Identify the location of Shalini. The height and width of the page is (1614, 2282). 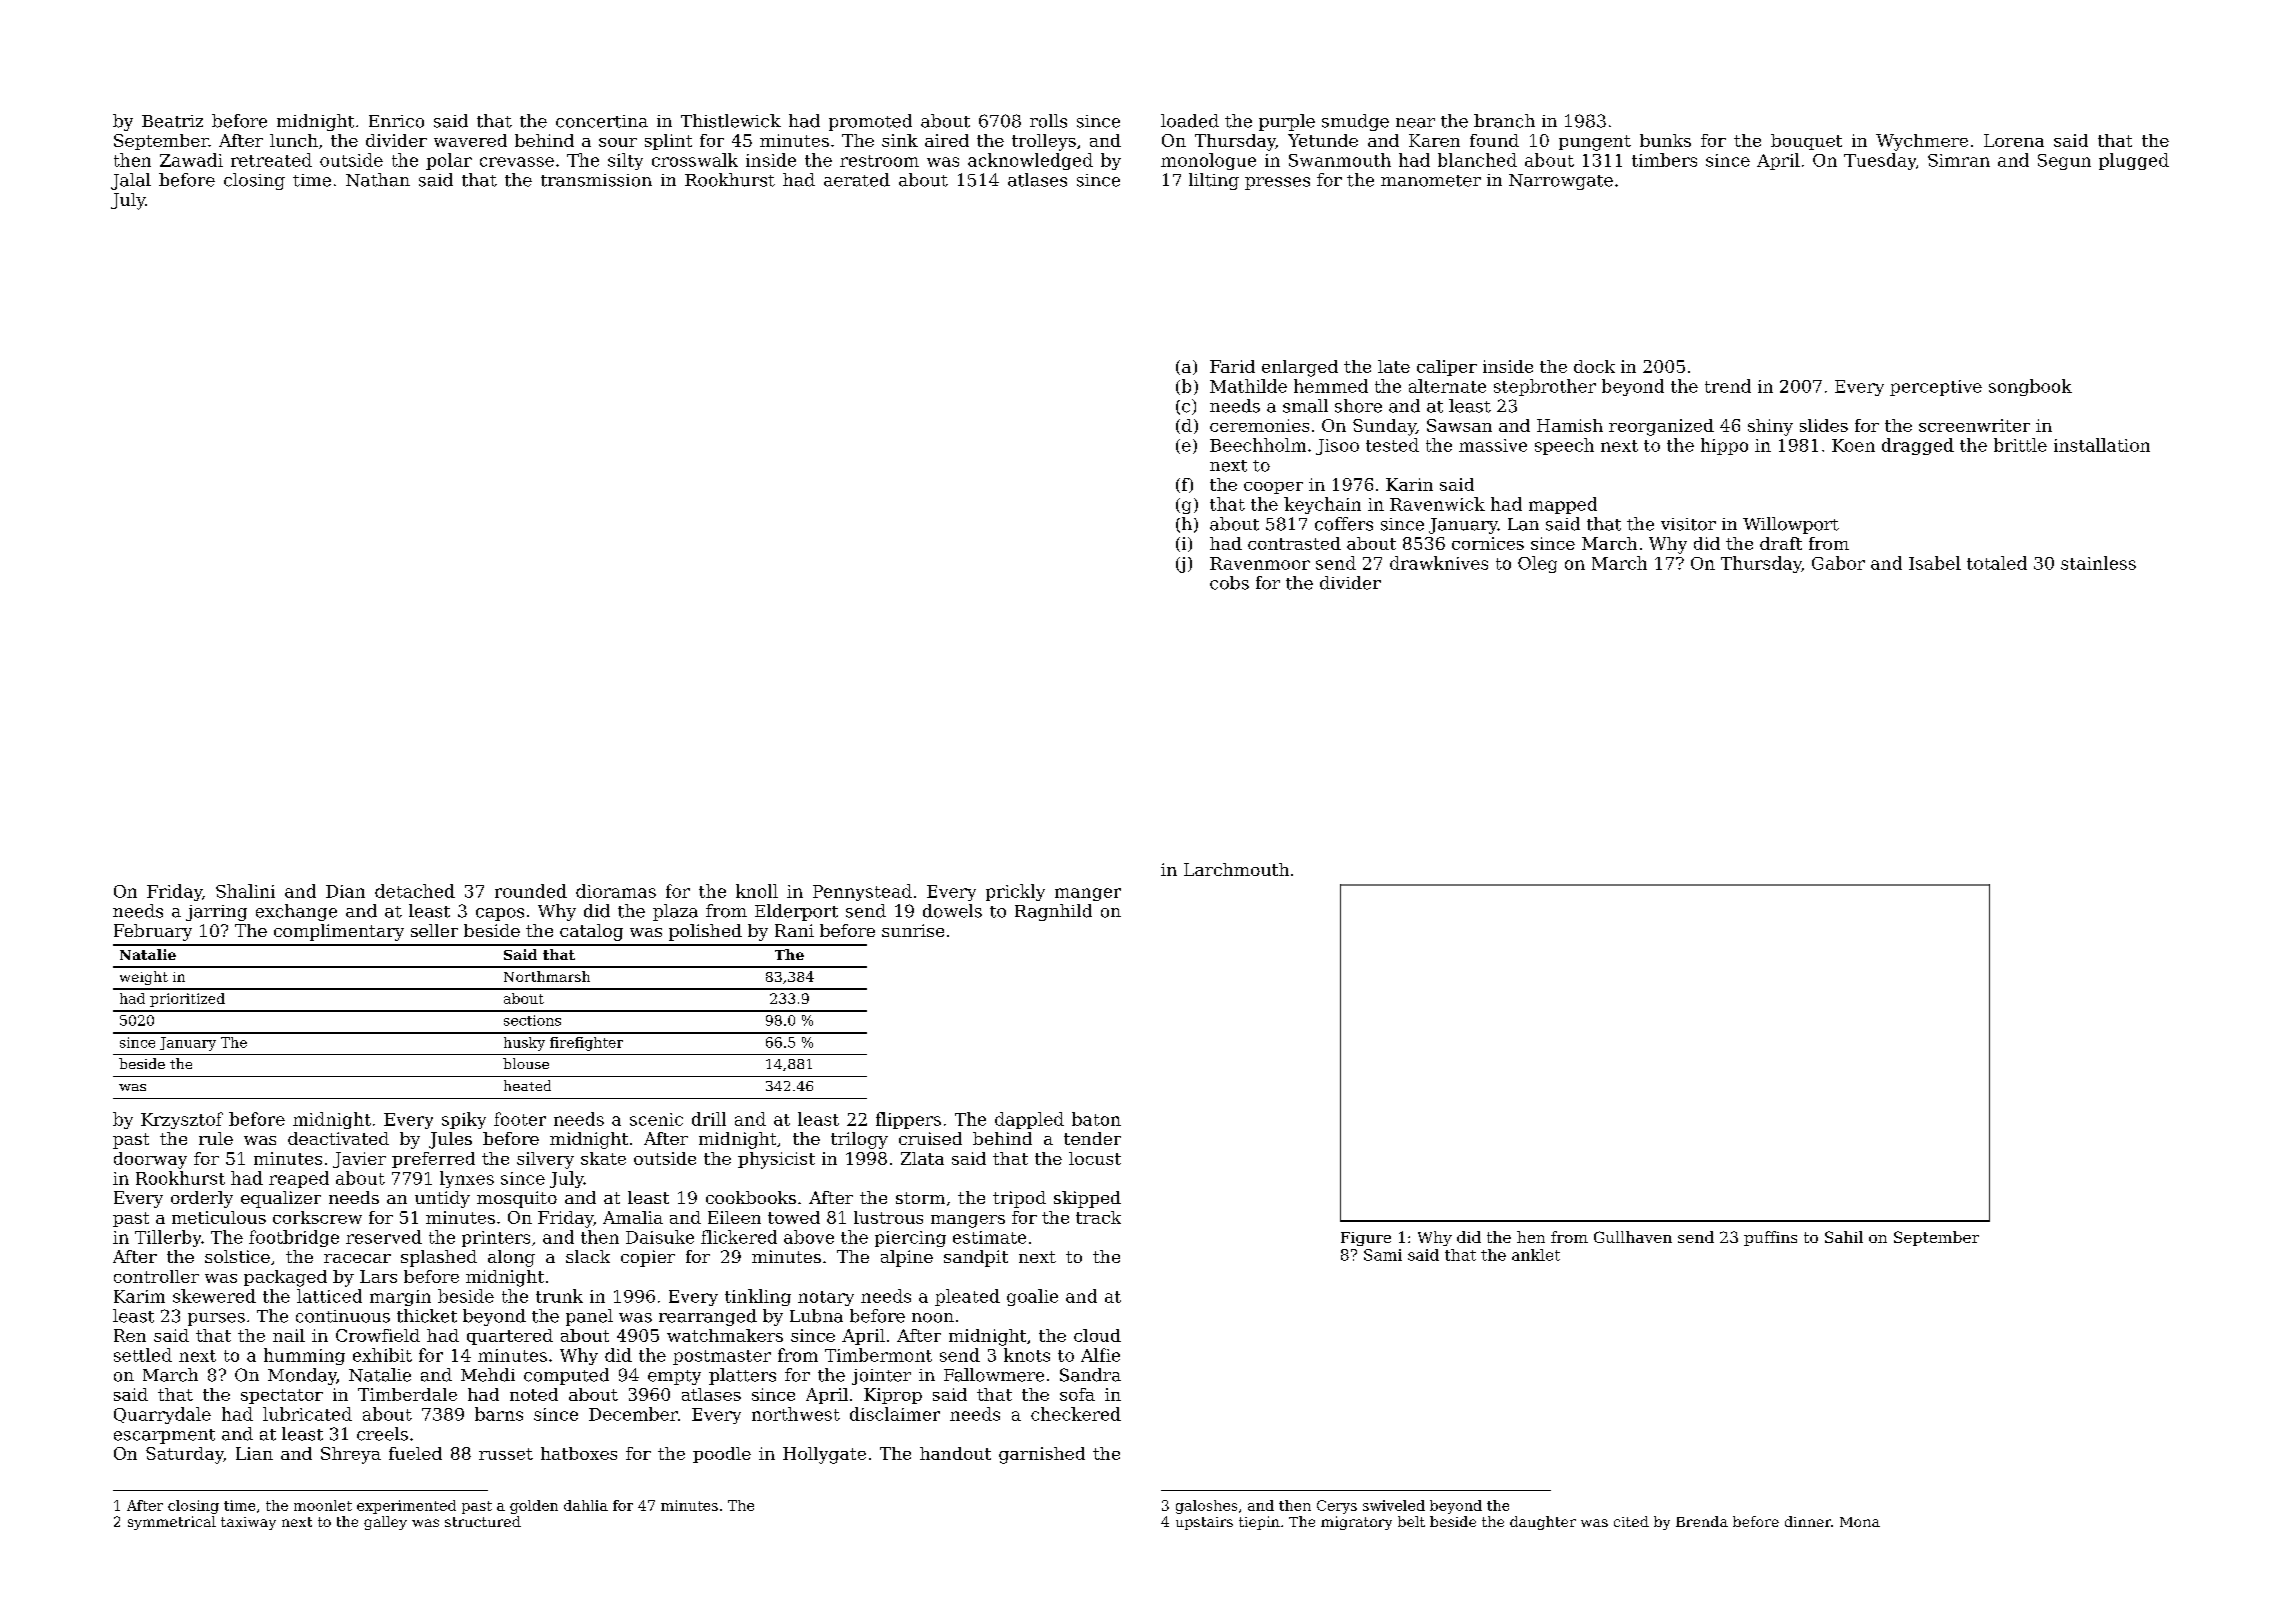
(245, 891).
